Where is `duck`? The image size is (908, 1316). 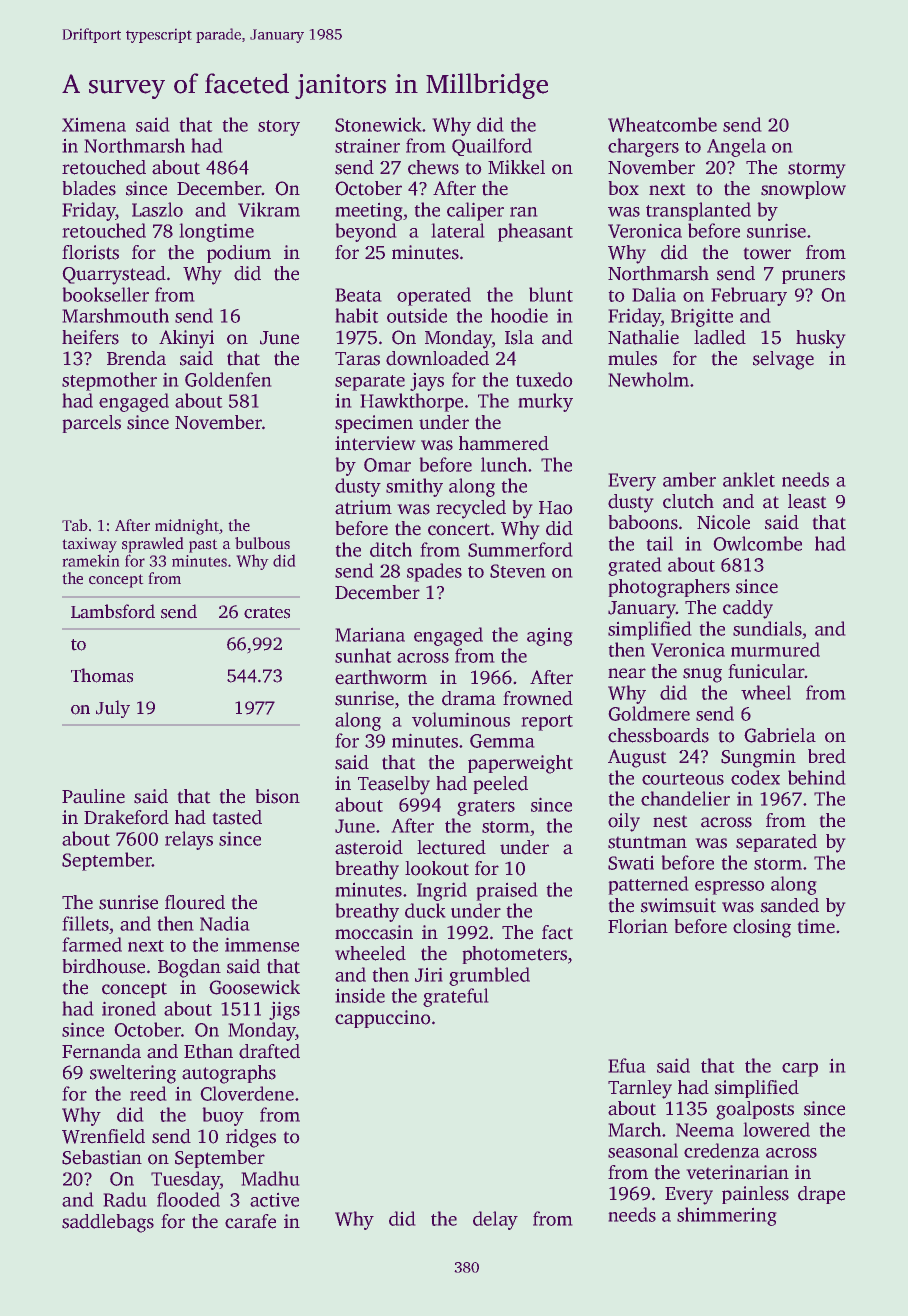
duck is located at coordinates (425, 910).
